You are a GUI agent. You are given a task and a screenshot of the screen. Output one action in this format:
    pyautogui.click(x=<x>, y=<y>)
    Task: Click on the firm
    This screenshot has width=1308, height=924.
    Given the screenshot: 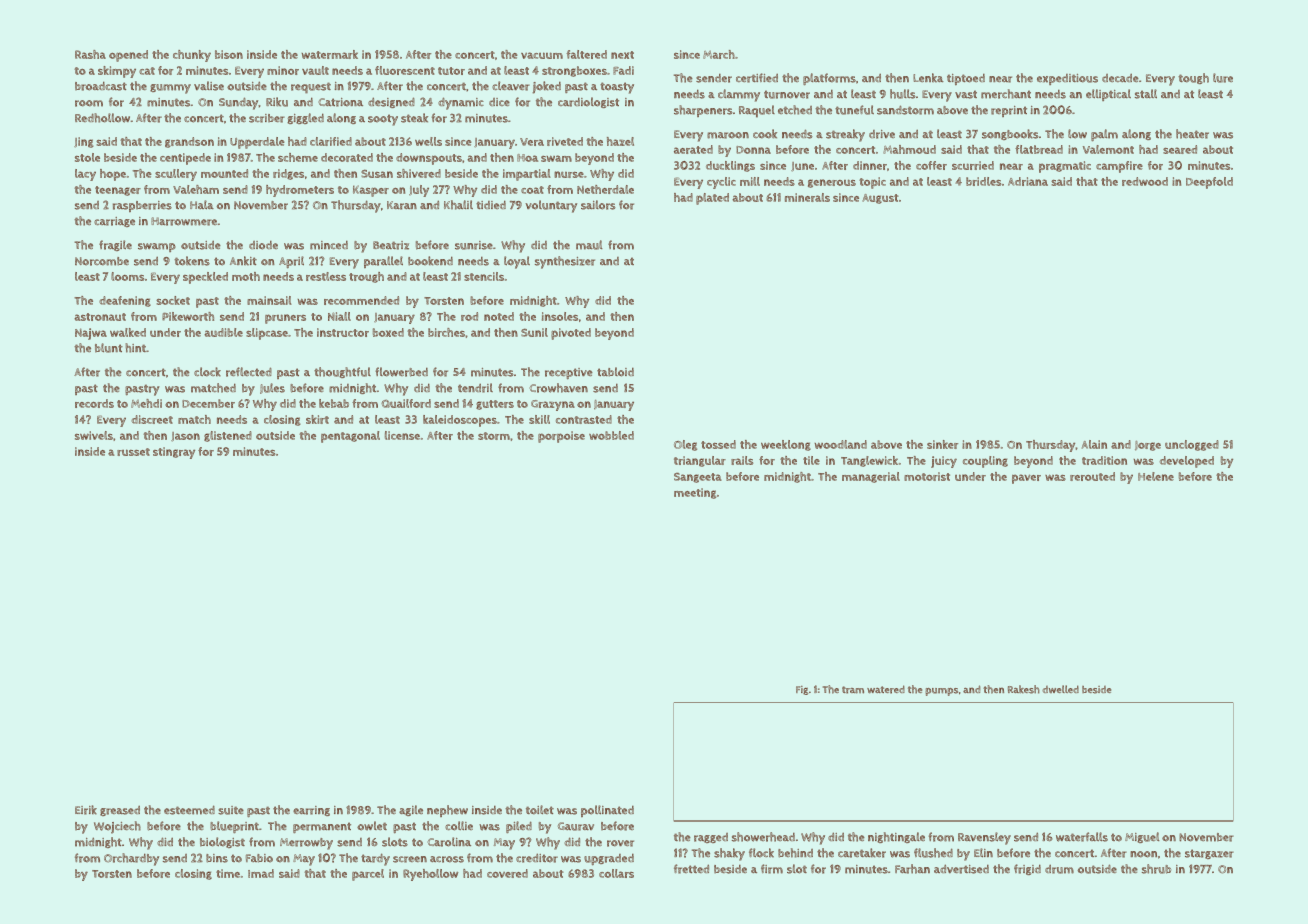 What is the action you would take?
    pyautogui.click(x=772, y=869)
